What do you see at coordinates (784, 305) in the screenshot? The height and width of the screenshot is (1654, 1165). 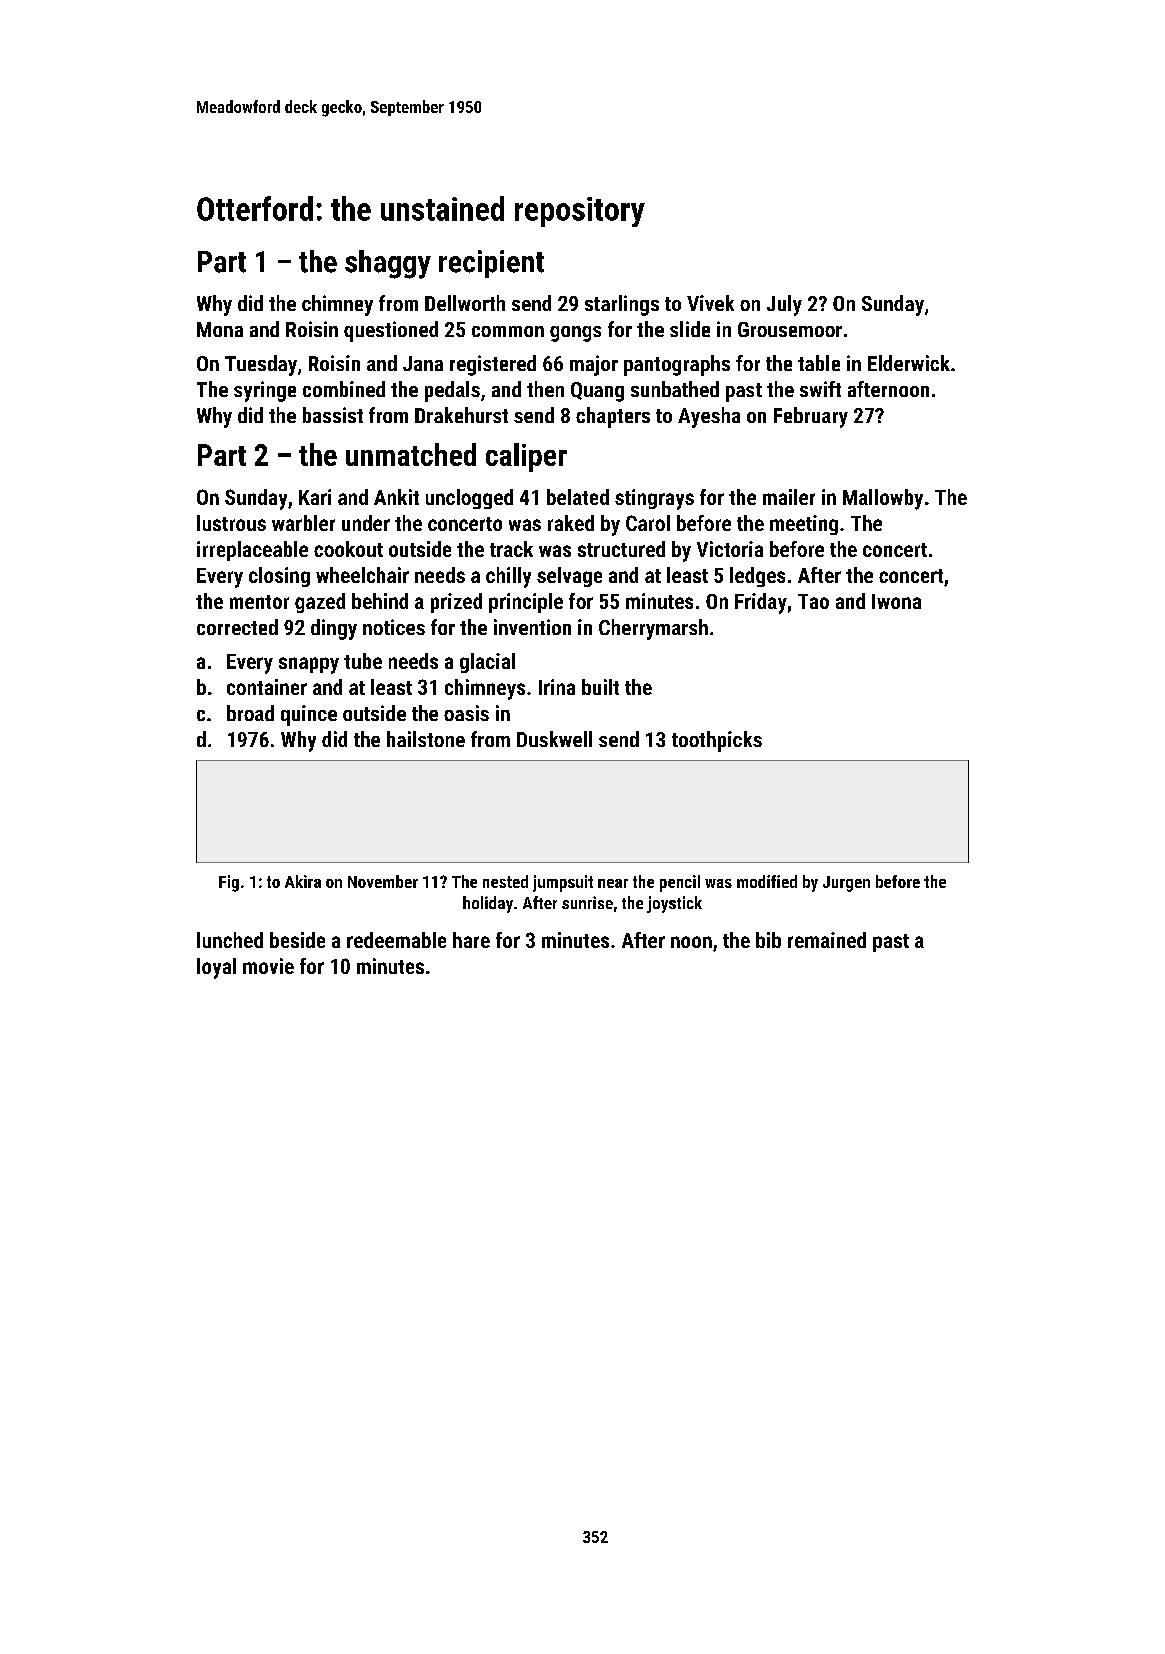 I see `July` at bounding box center [784, 305].
